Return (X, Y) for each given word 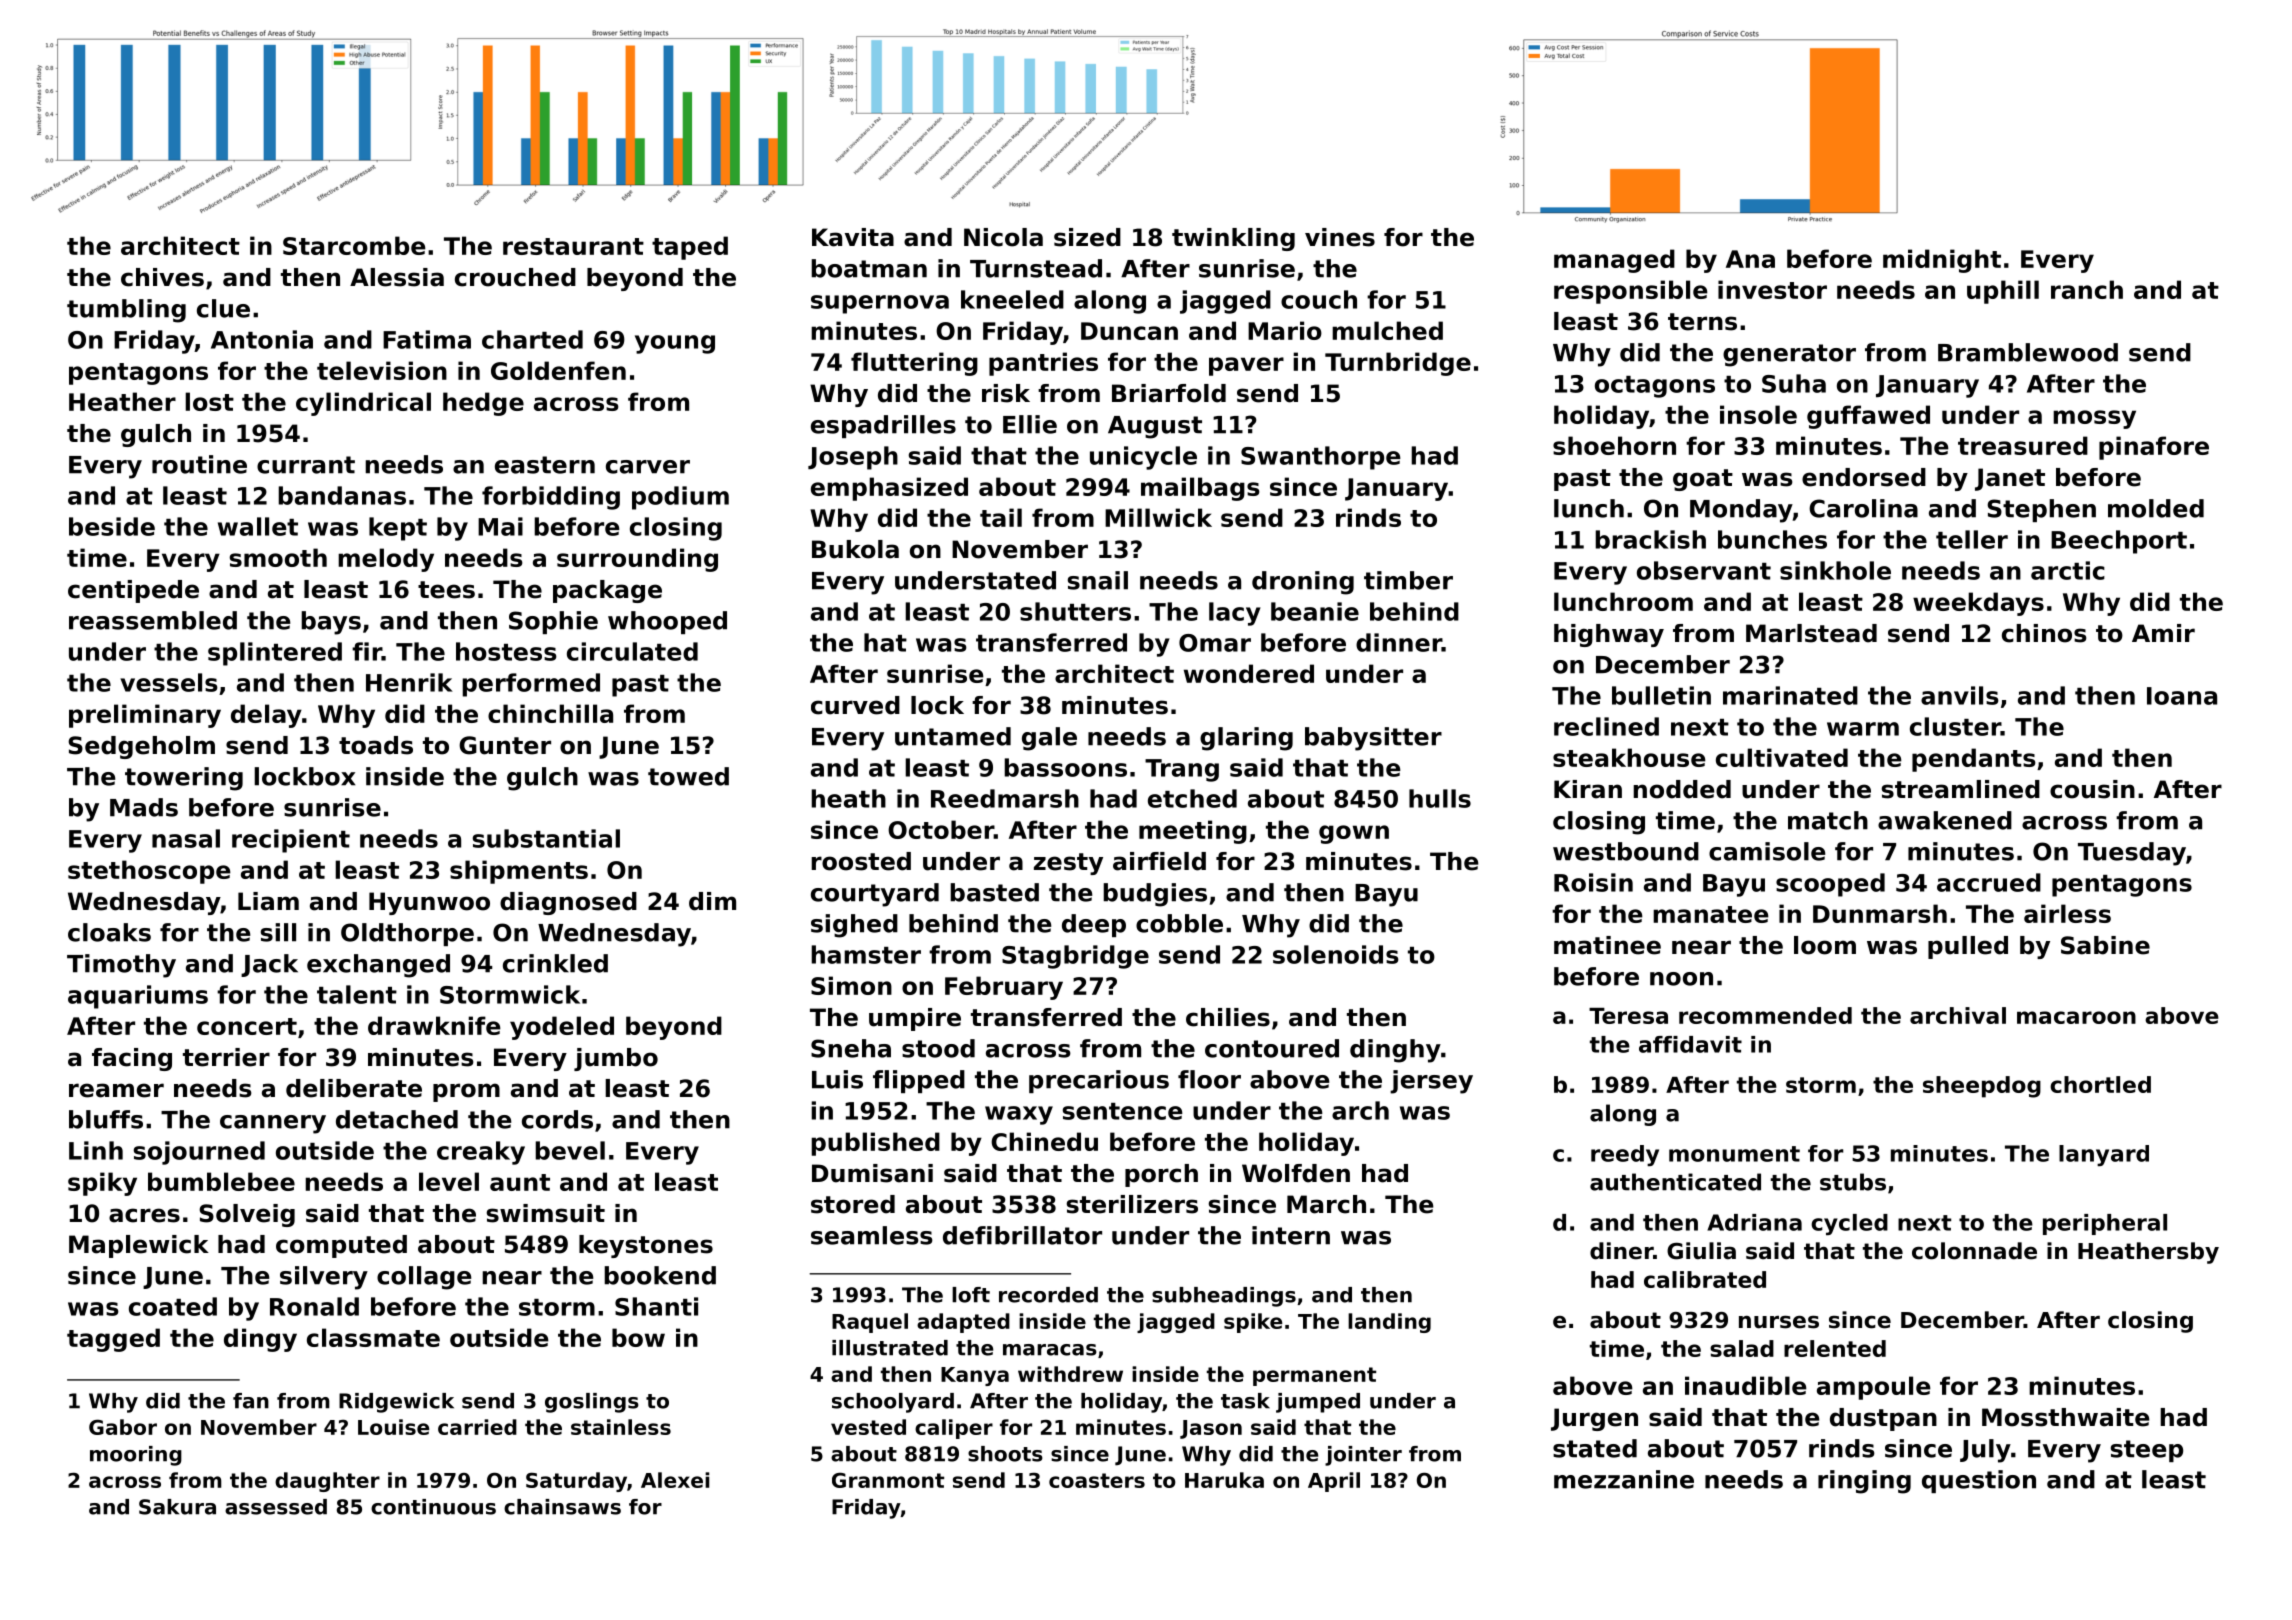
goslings (592, 1403)
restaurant (573, 246)
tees (446, 590)
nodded (1682, 789)
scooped (1830, 885)
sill (278, 932)
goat (1703, 480)
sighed (854, 926)
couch (1319, 299)
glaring (1246, 739)
